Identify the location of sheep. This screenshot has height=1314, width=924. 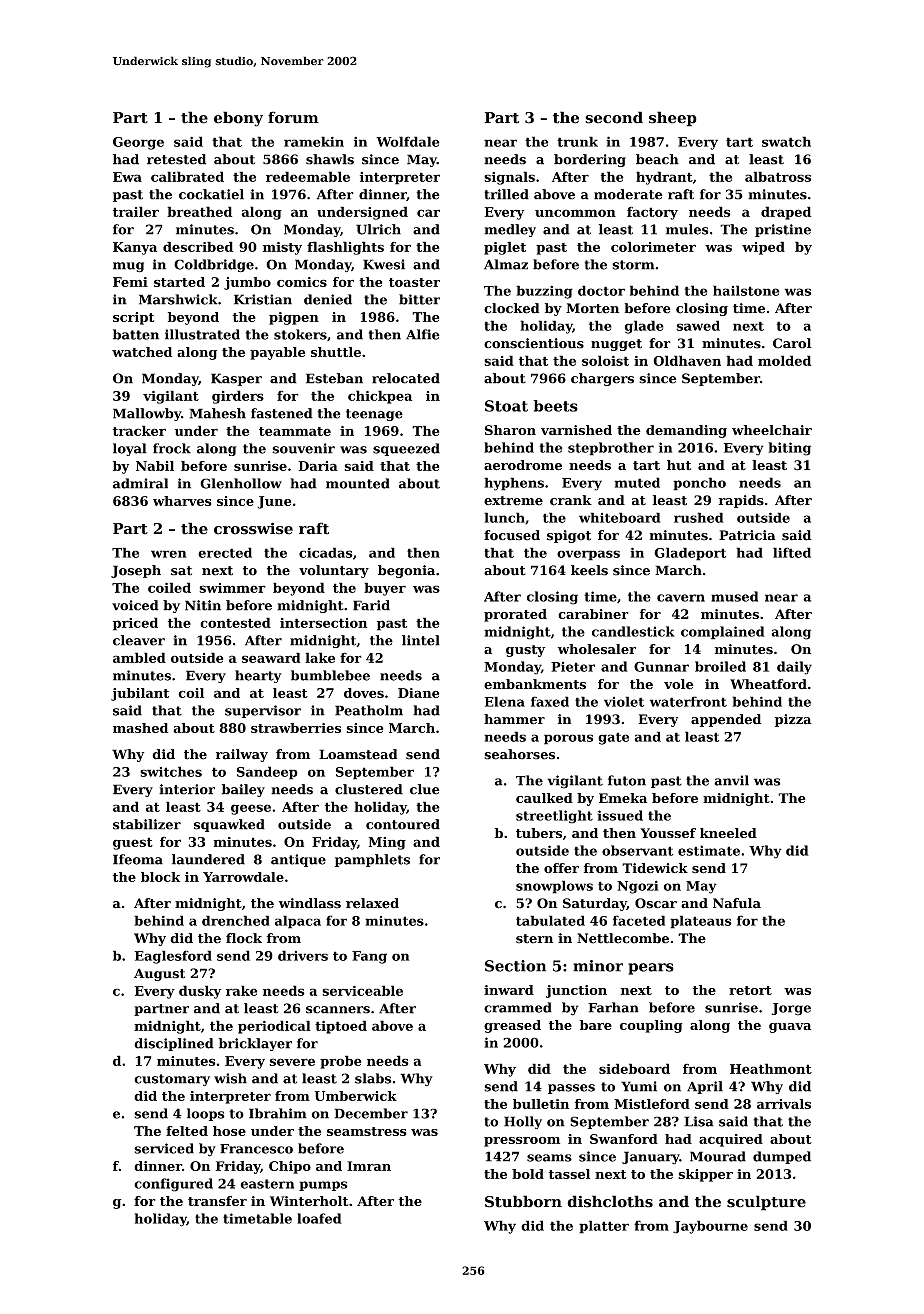
(673, 119).
